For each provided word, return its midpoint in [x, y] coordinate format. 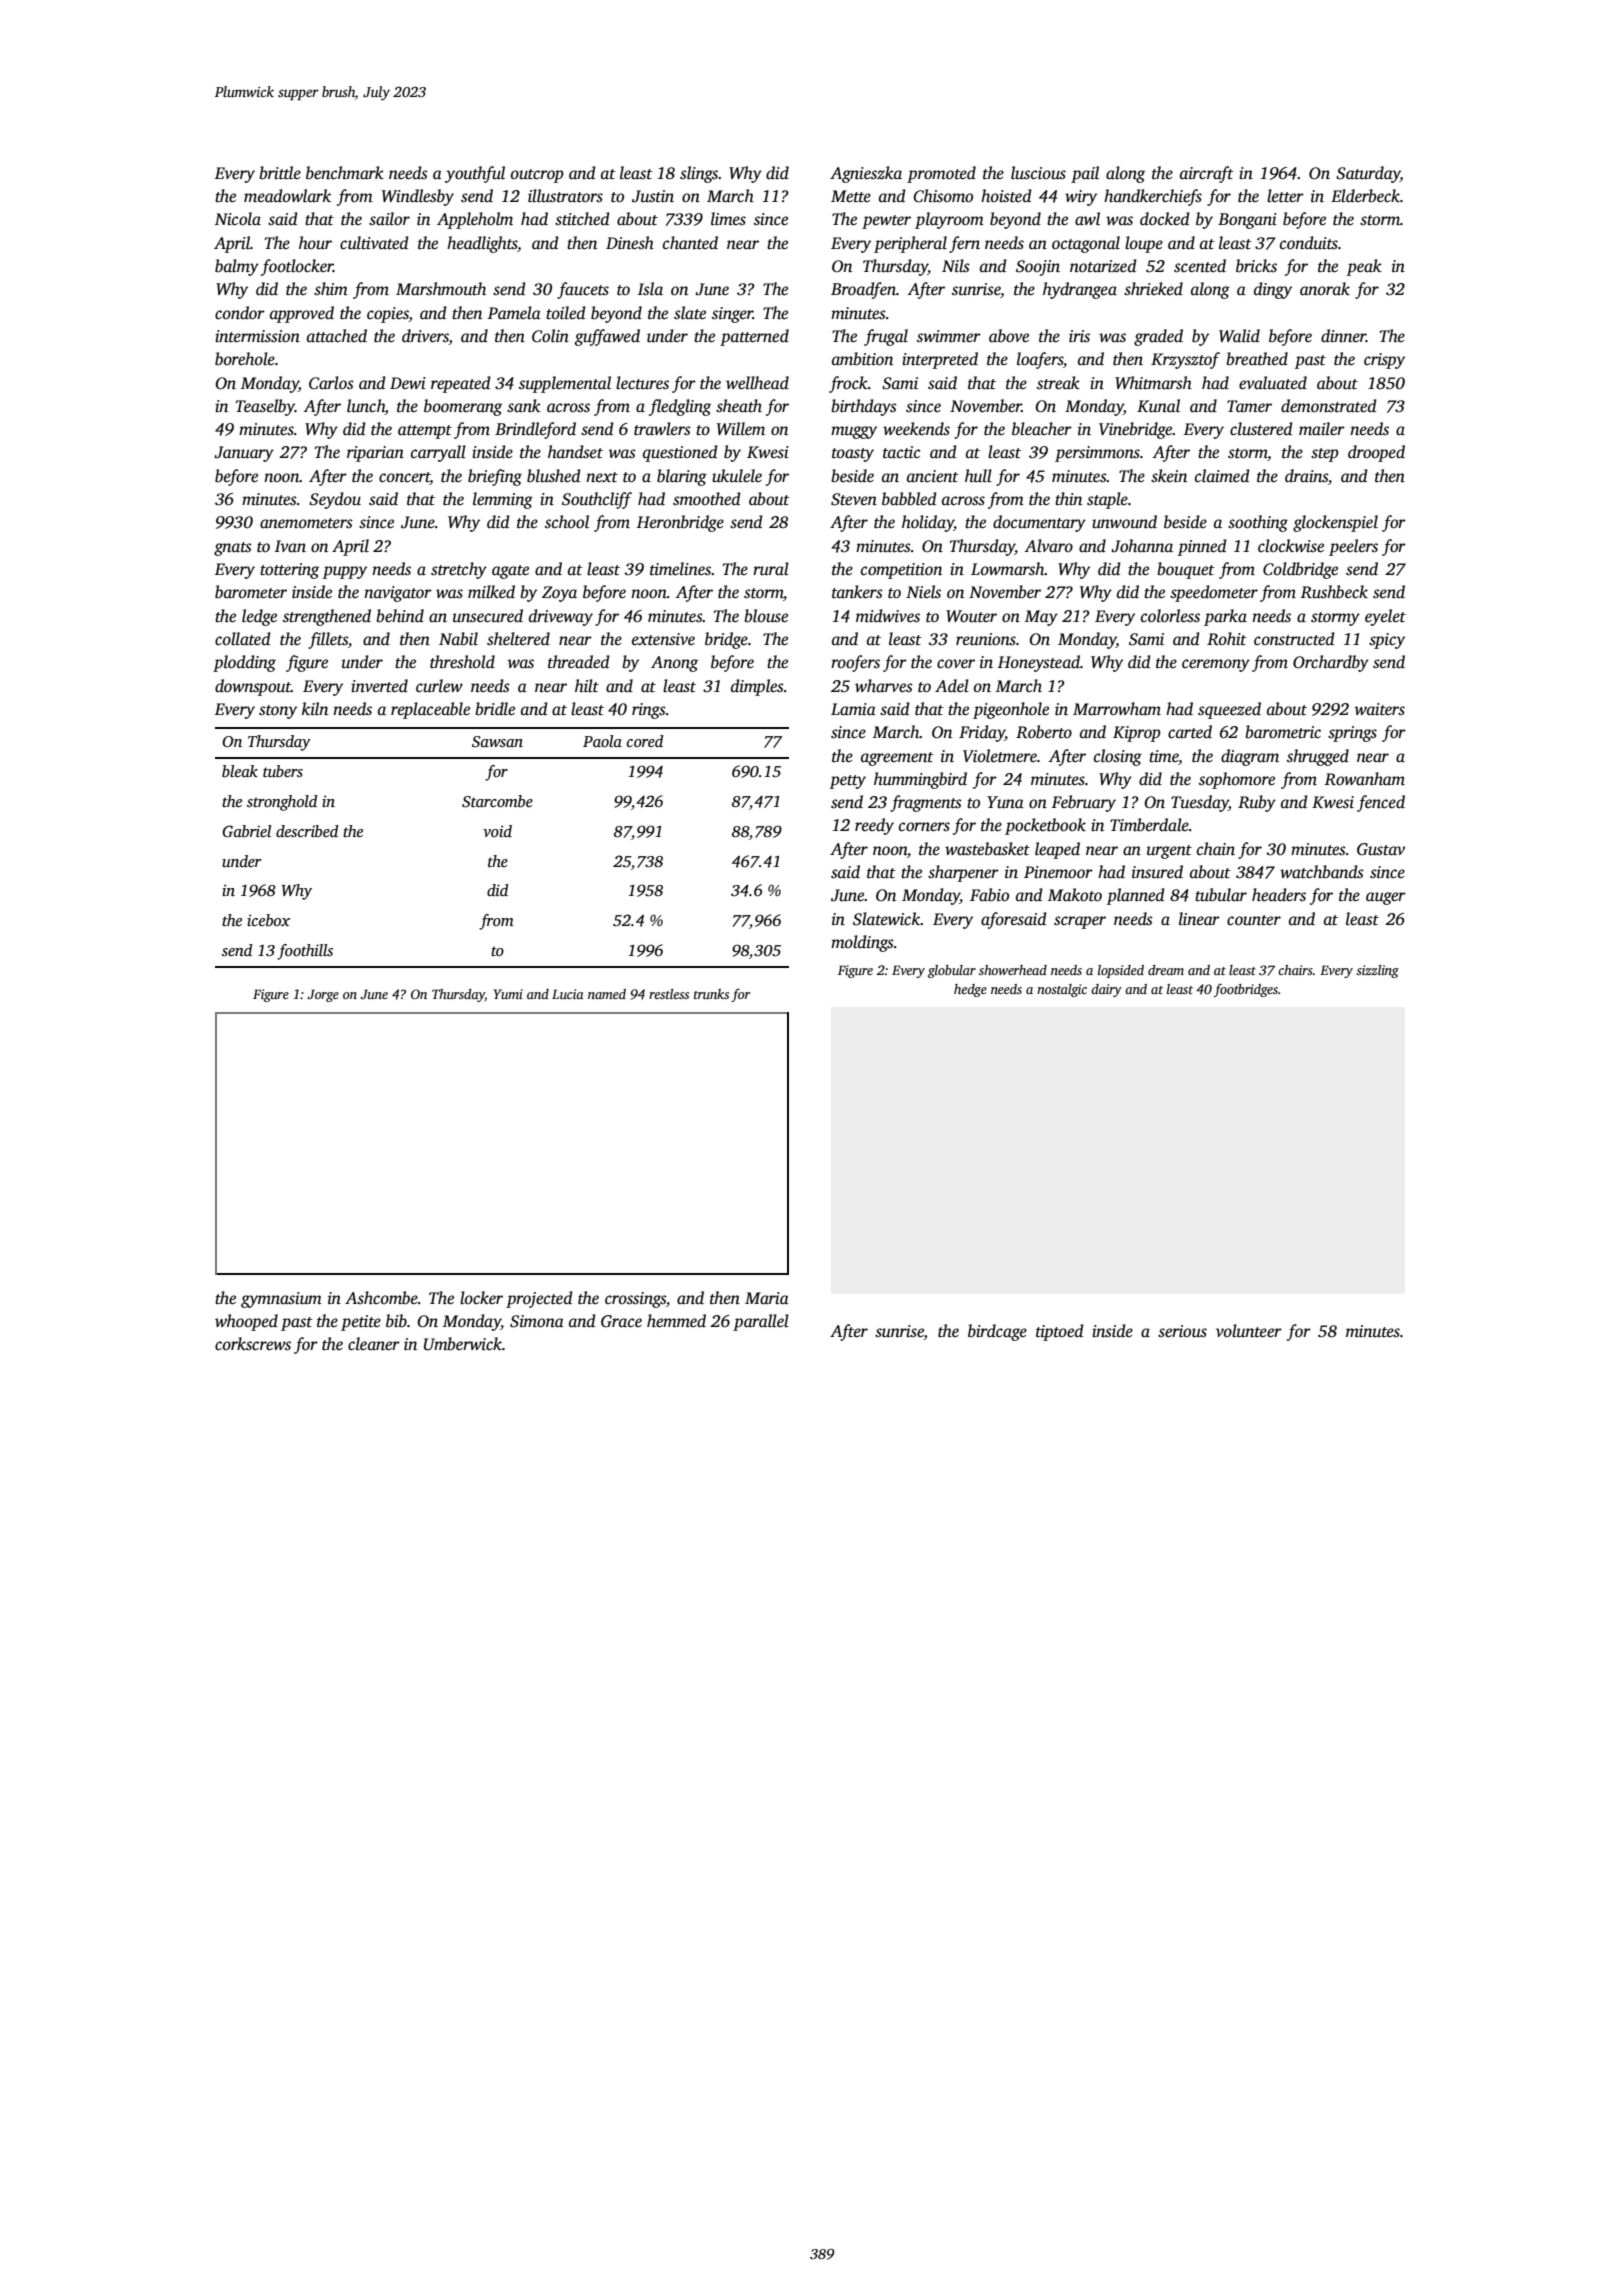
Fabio [989, 895]
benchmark [345, 173]
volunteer [1249, 1331]
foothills [305, 952]
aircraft [1207, 174]
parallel [761, 1322]
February [1084, 803]
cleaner [374, 1344]
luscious [1038, 173]
